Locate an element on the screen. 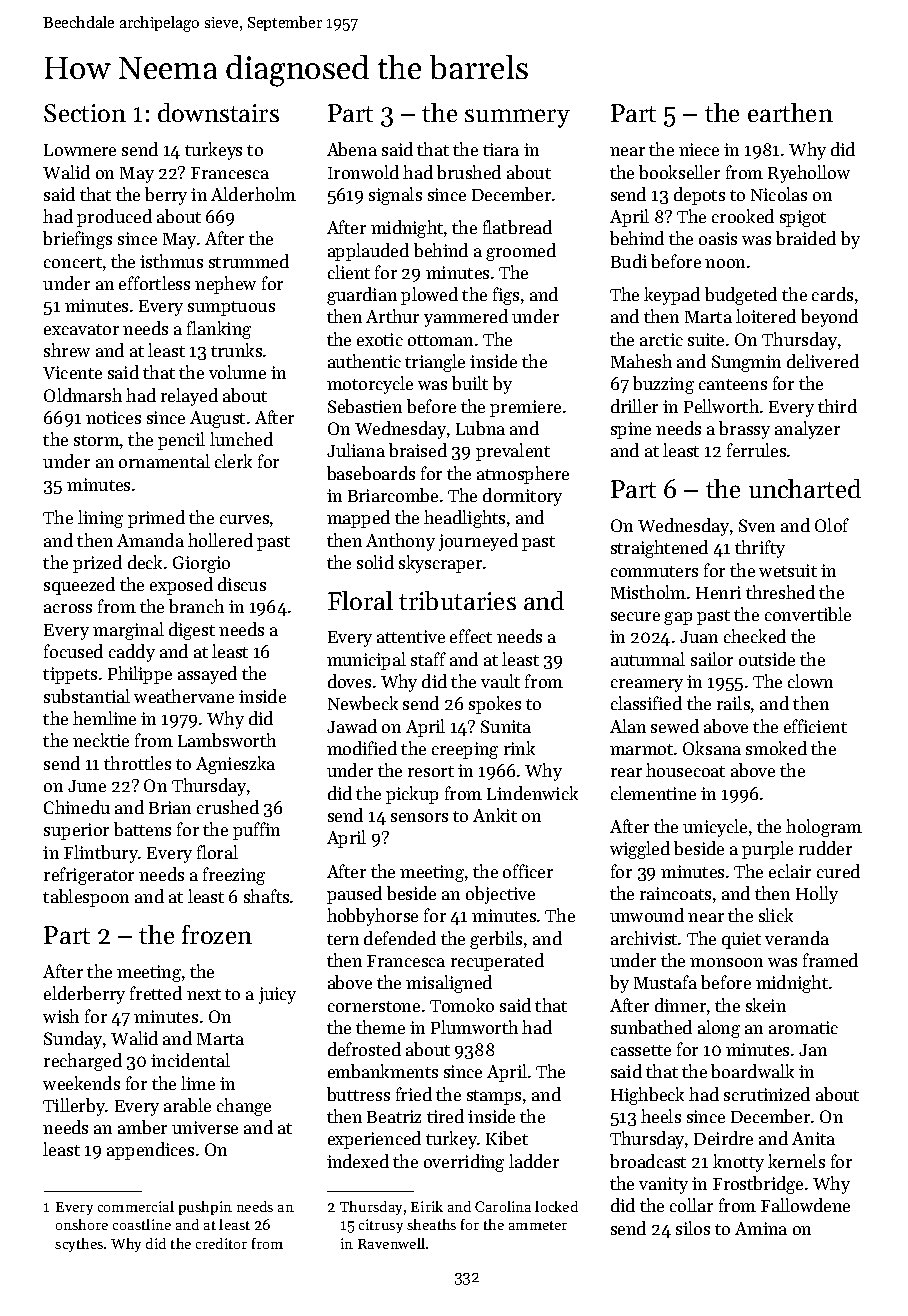 The height and width of the screenshot is (1316, 908). raincoats is located at coordinates (675, 893).
